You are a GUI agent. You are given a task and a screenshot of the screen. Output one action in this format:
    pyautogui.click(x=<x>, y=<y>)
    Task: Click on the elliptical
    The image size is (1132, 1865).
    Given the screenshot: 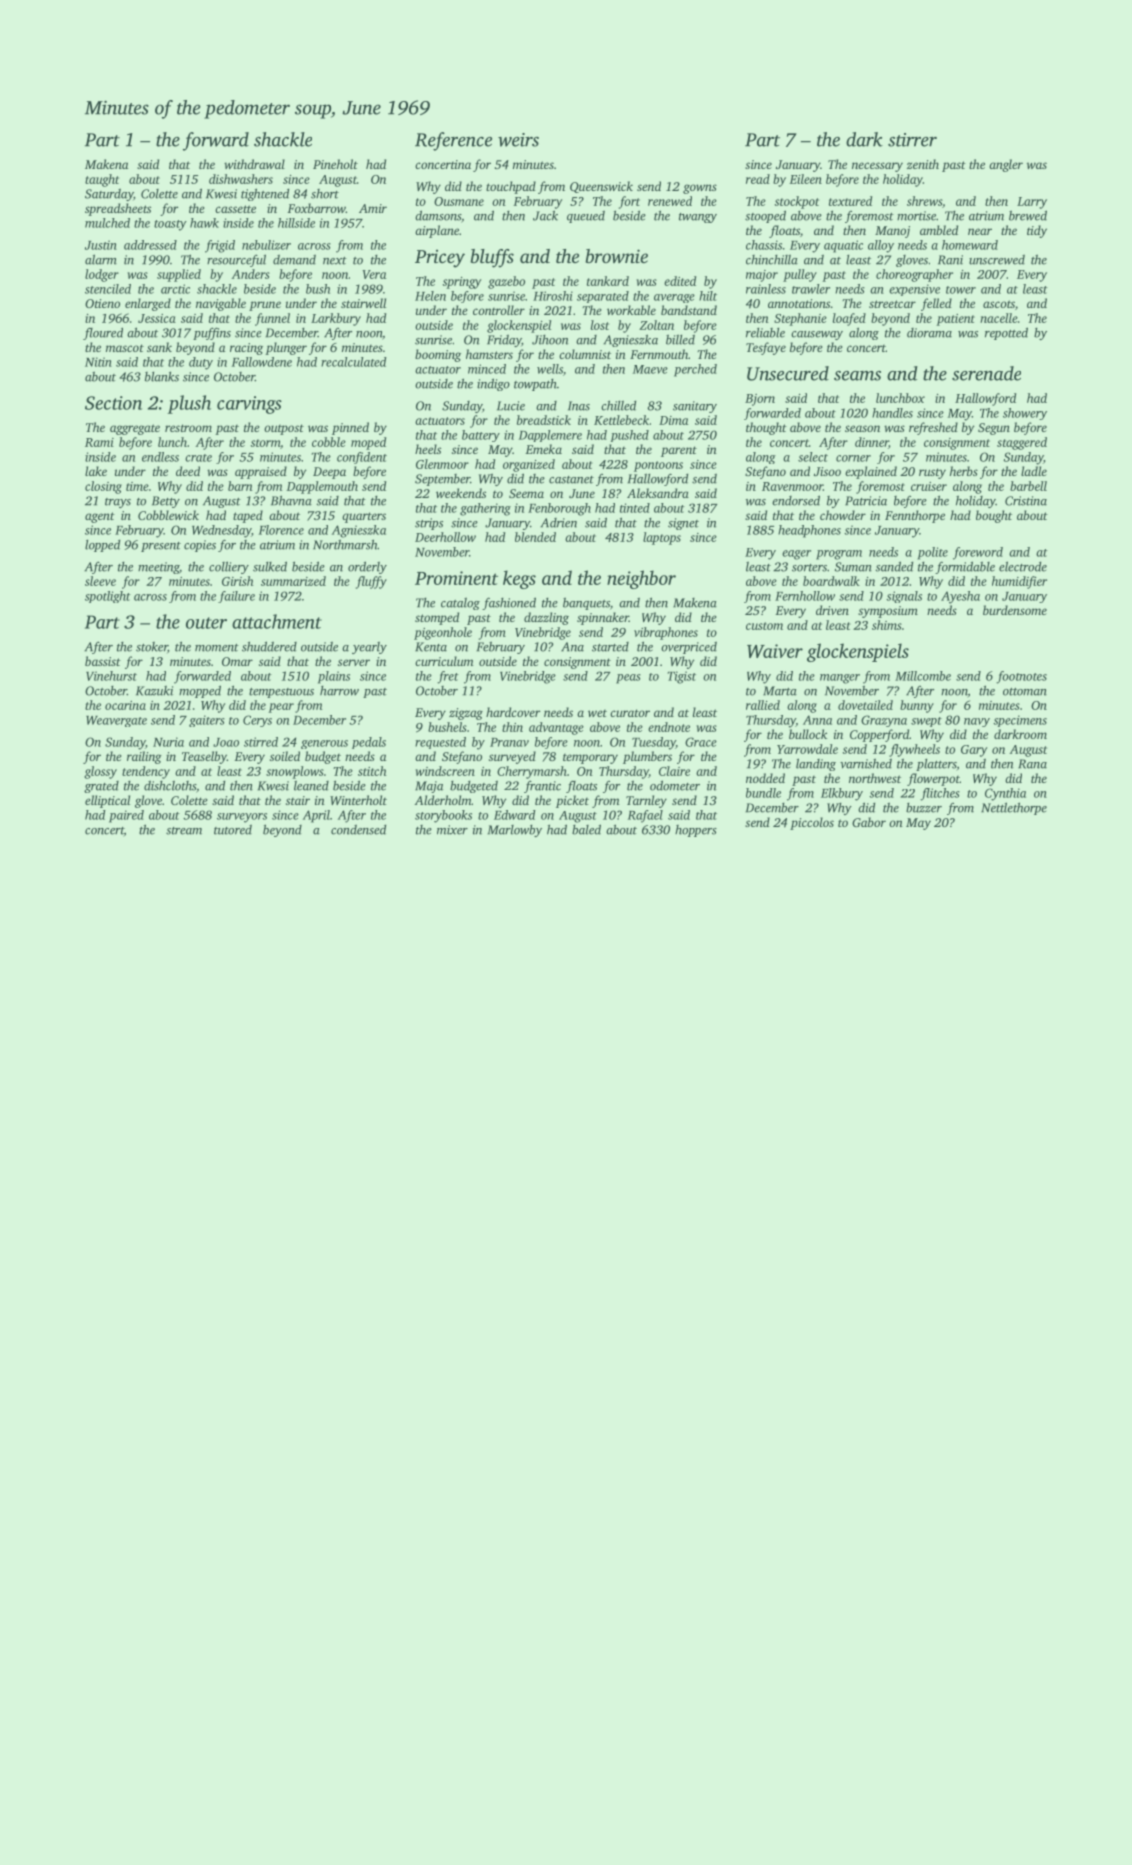 What is the action you would take?
    pyautogui.click(x=107, y=801)
